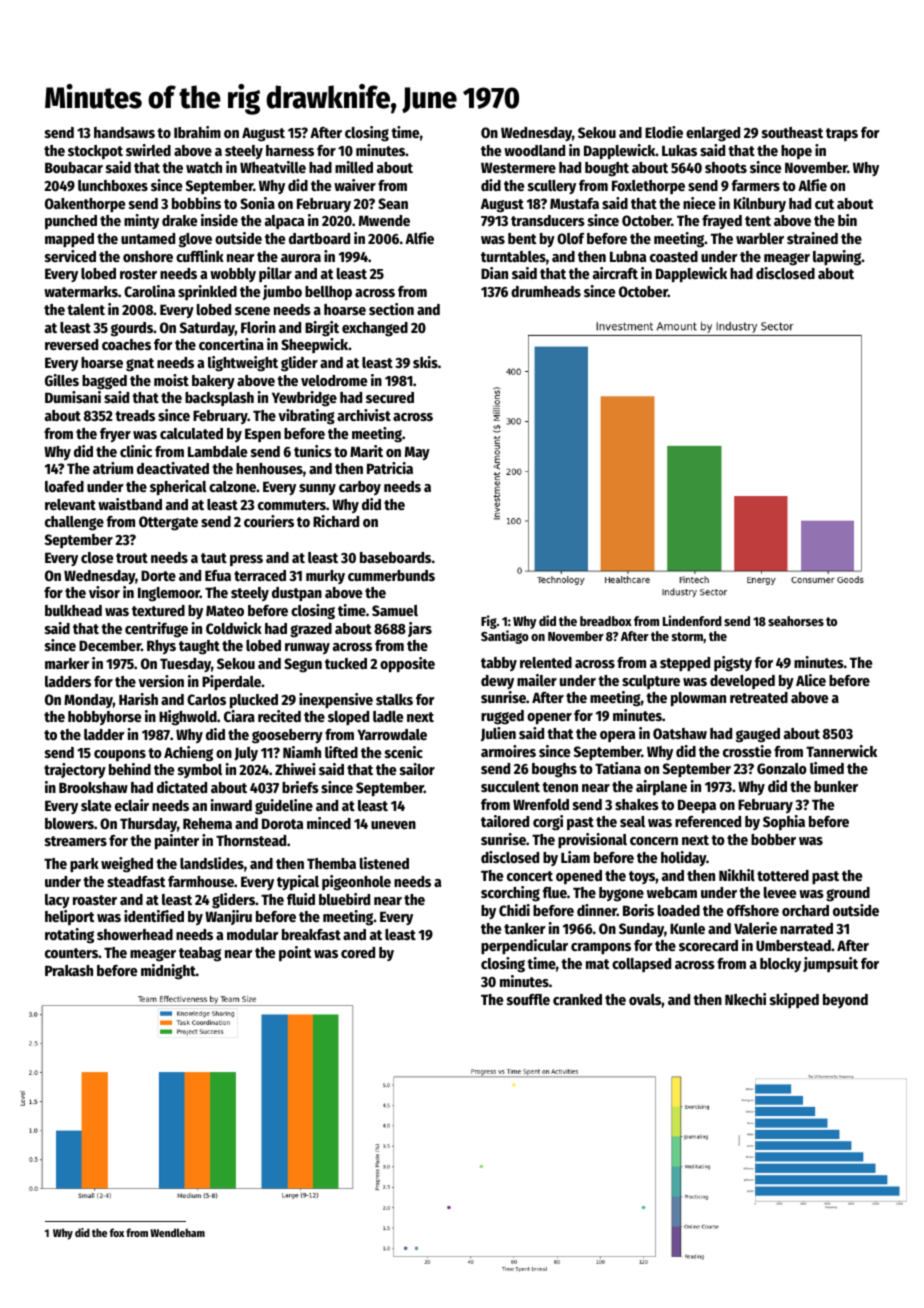 The width and height of the page is (924, 1308). Describe the element at coordinates (282, 823) in the page. I see `Dorota` at that location.
